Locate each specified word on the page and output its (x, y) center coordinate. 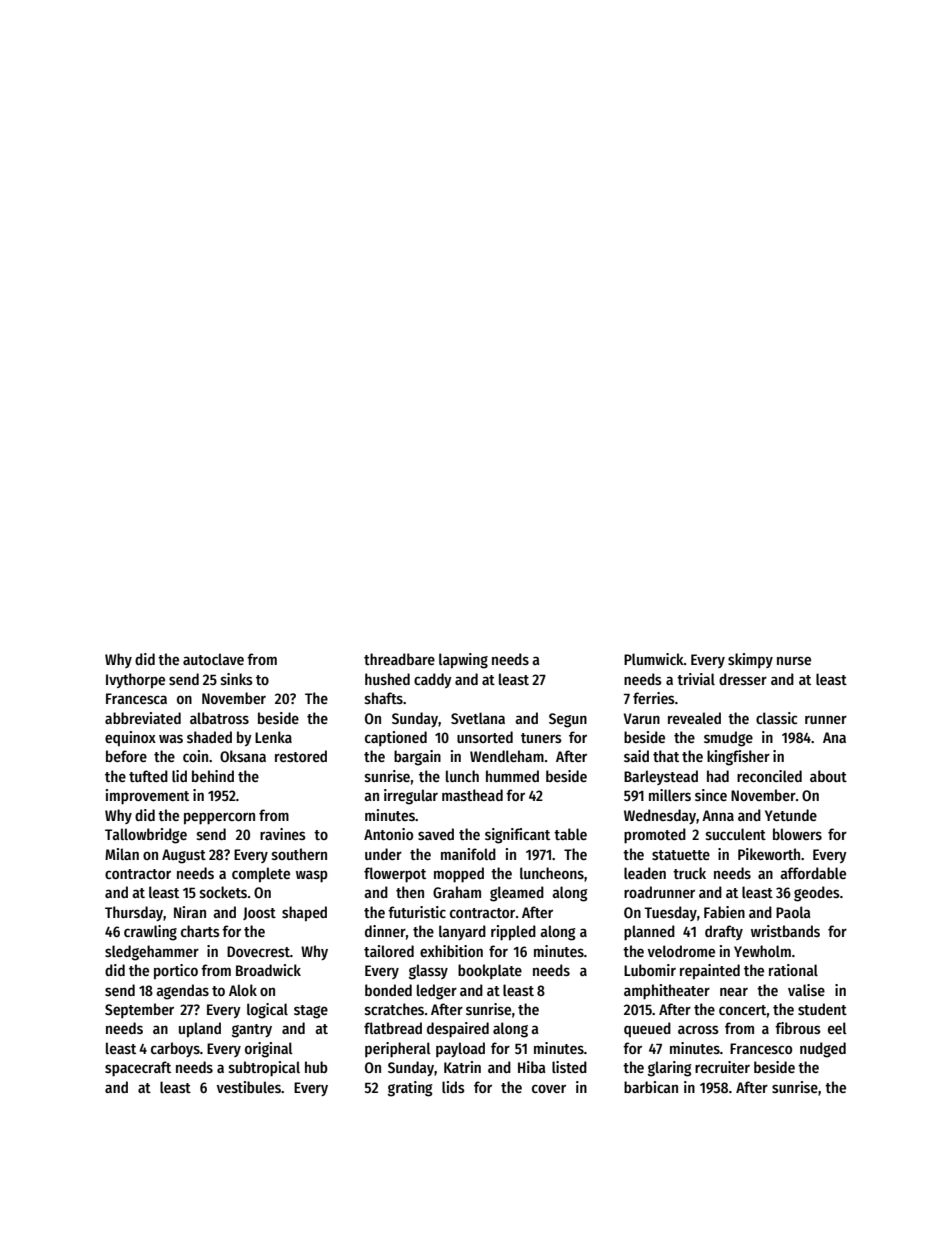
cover (549, 1088)
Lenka (273, 737)
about (828, 776)
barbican (651, 1087)
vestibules (249, 1087)
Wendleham (507, 756)
